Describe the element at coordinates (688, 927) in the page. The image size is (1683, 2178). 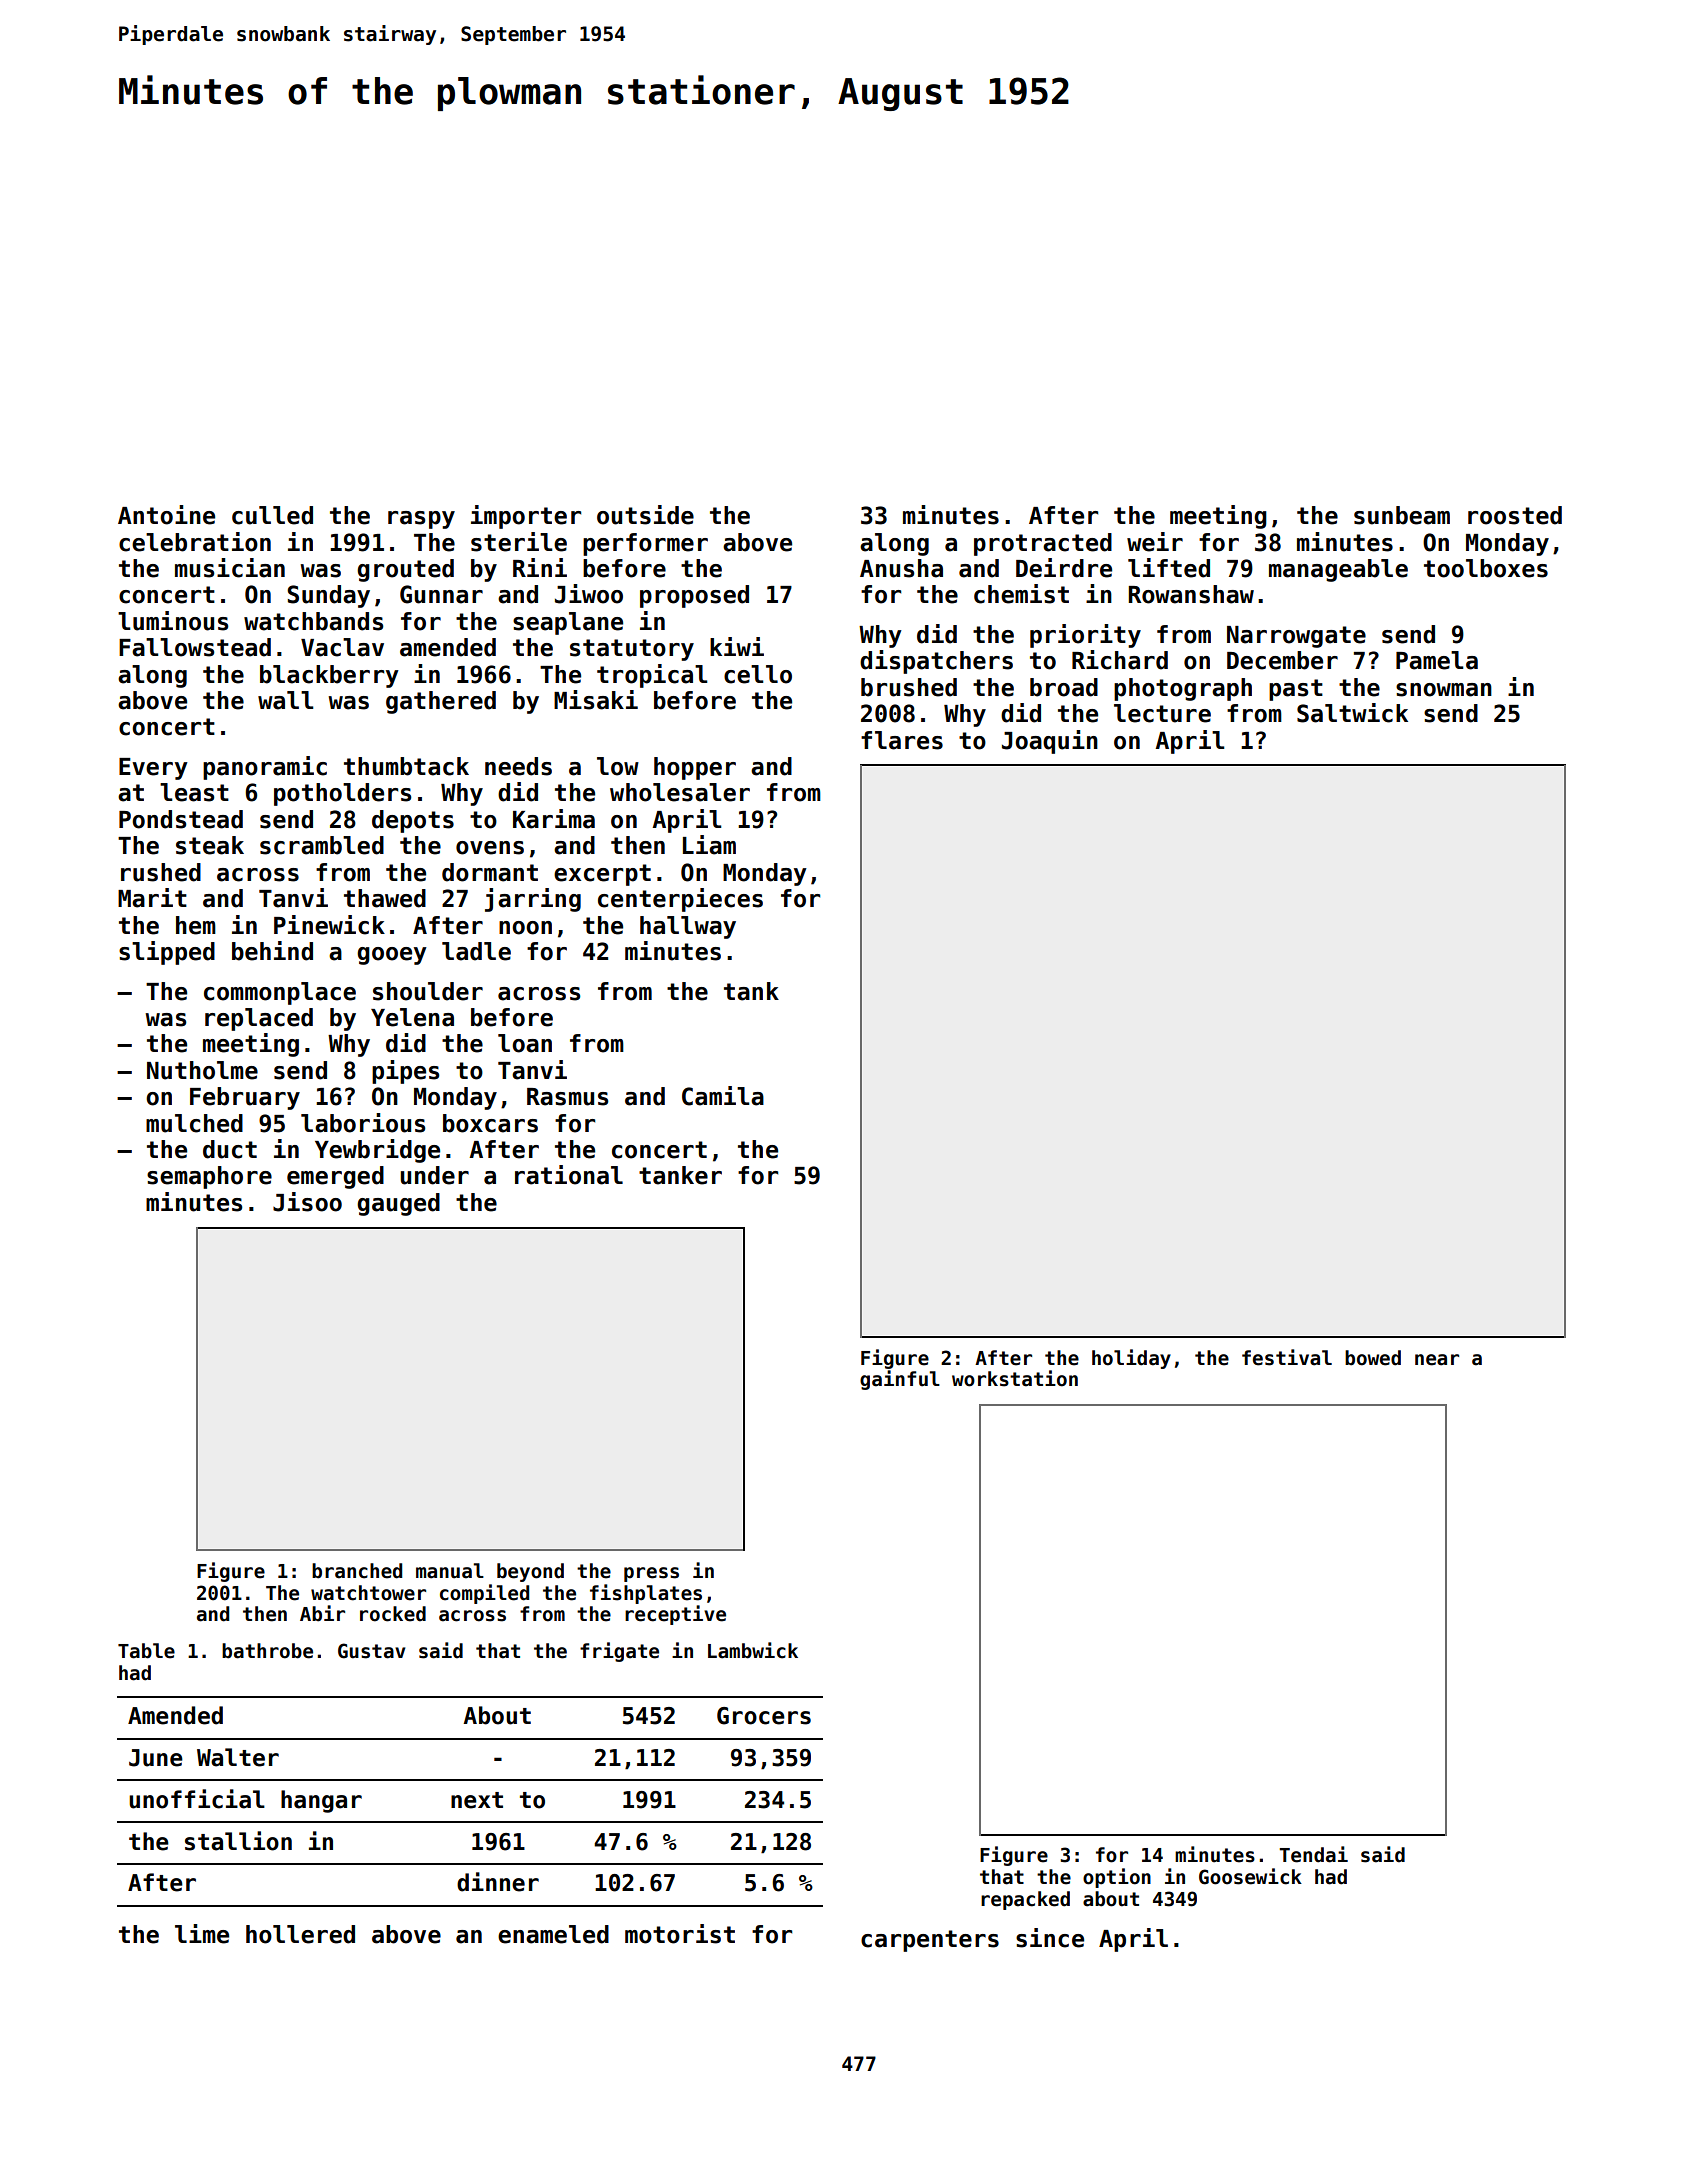
I see `hallway` at that location.
